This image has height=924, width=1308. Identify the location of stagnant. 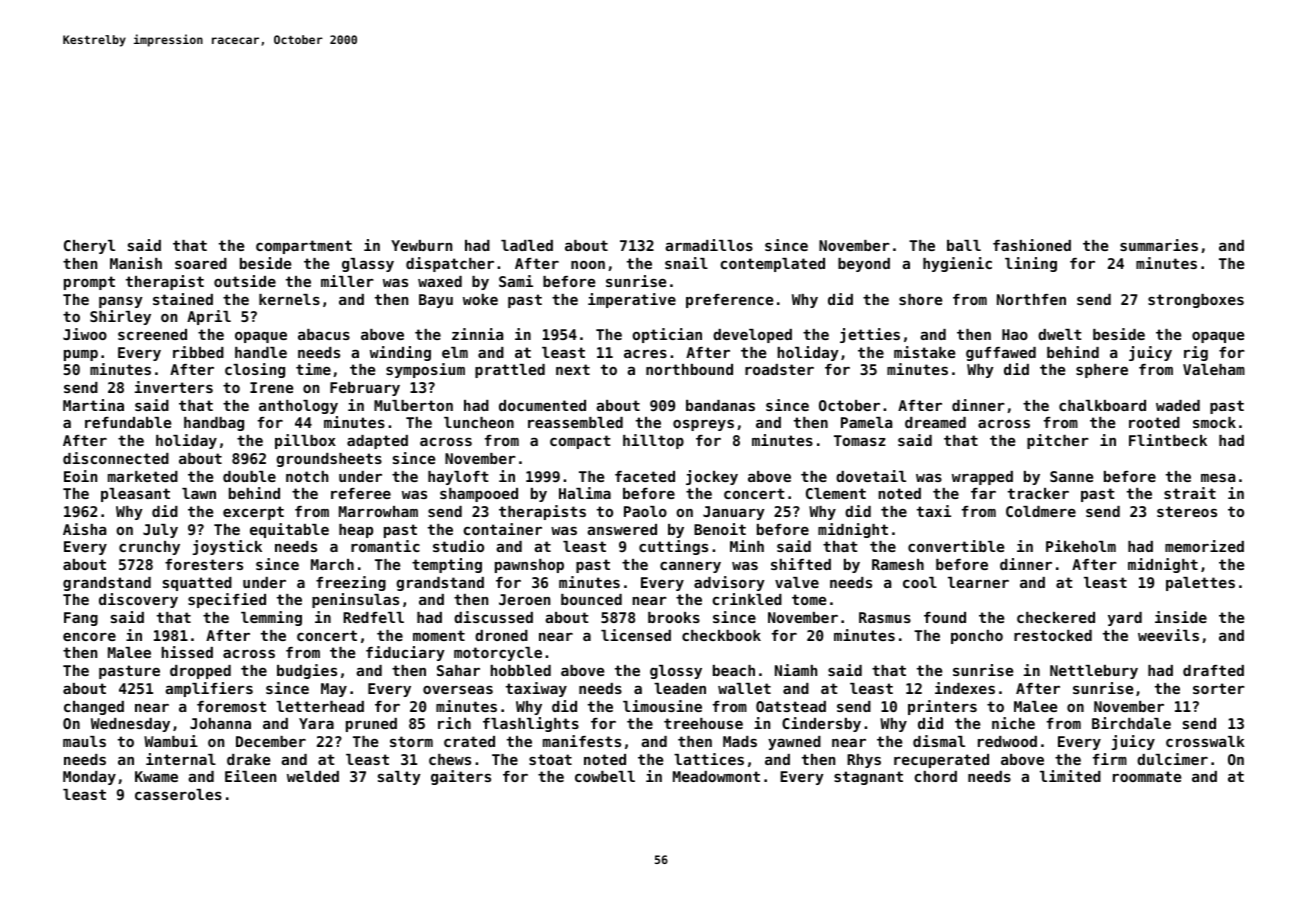
(868, 778).
